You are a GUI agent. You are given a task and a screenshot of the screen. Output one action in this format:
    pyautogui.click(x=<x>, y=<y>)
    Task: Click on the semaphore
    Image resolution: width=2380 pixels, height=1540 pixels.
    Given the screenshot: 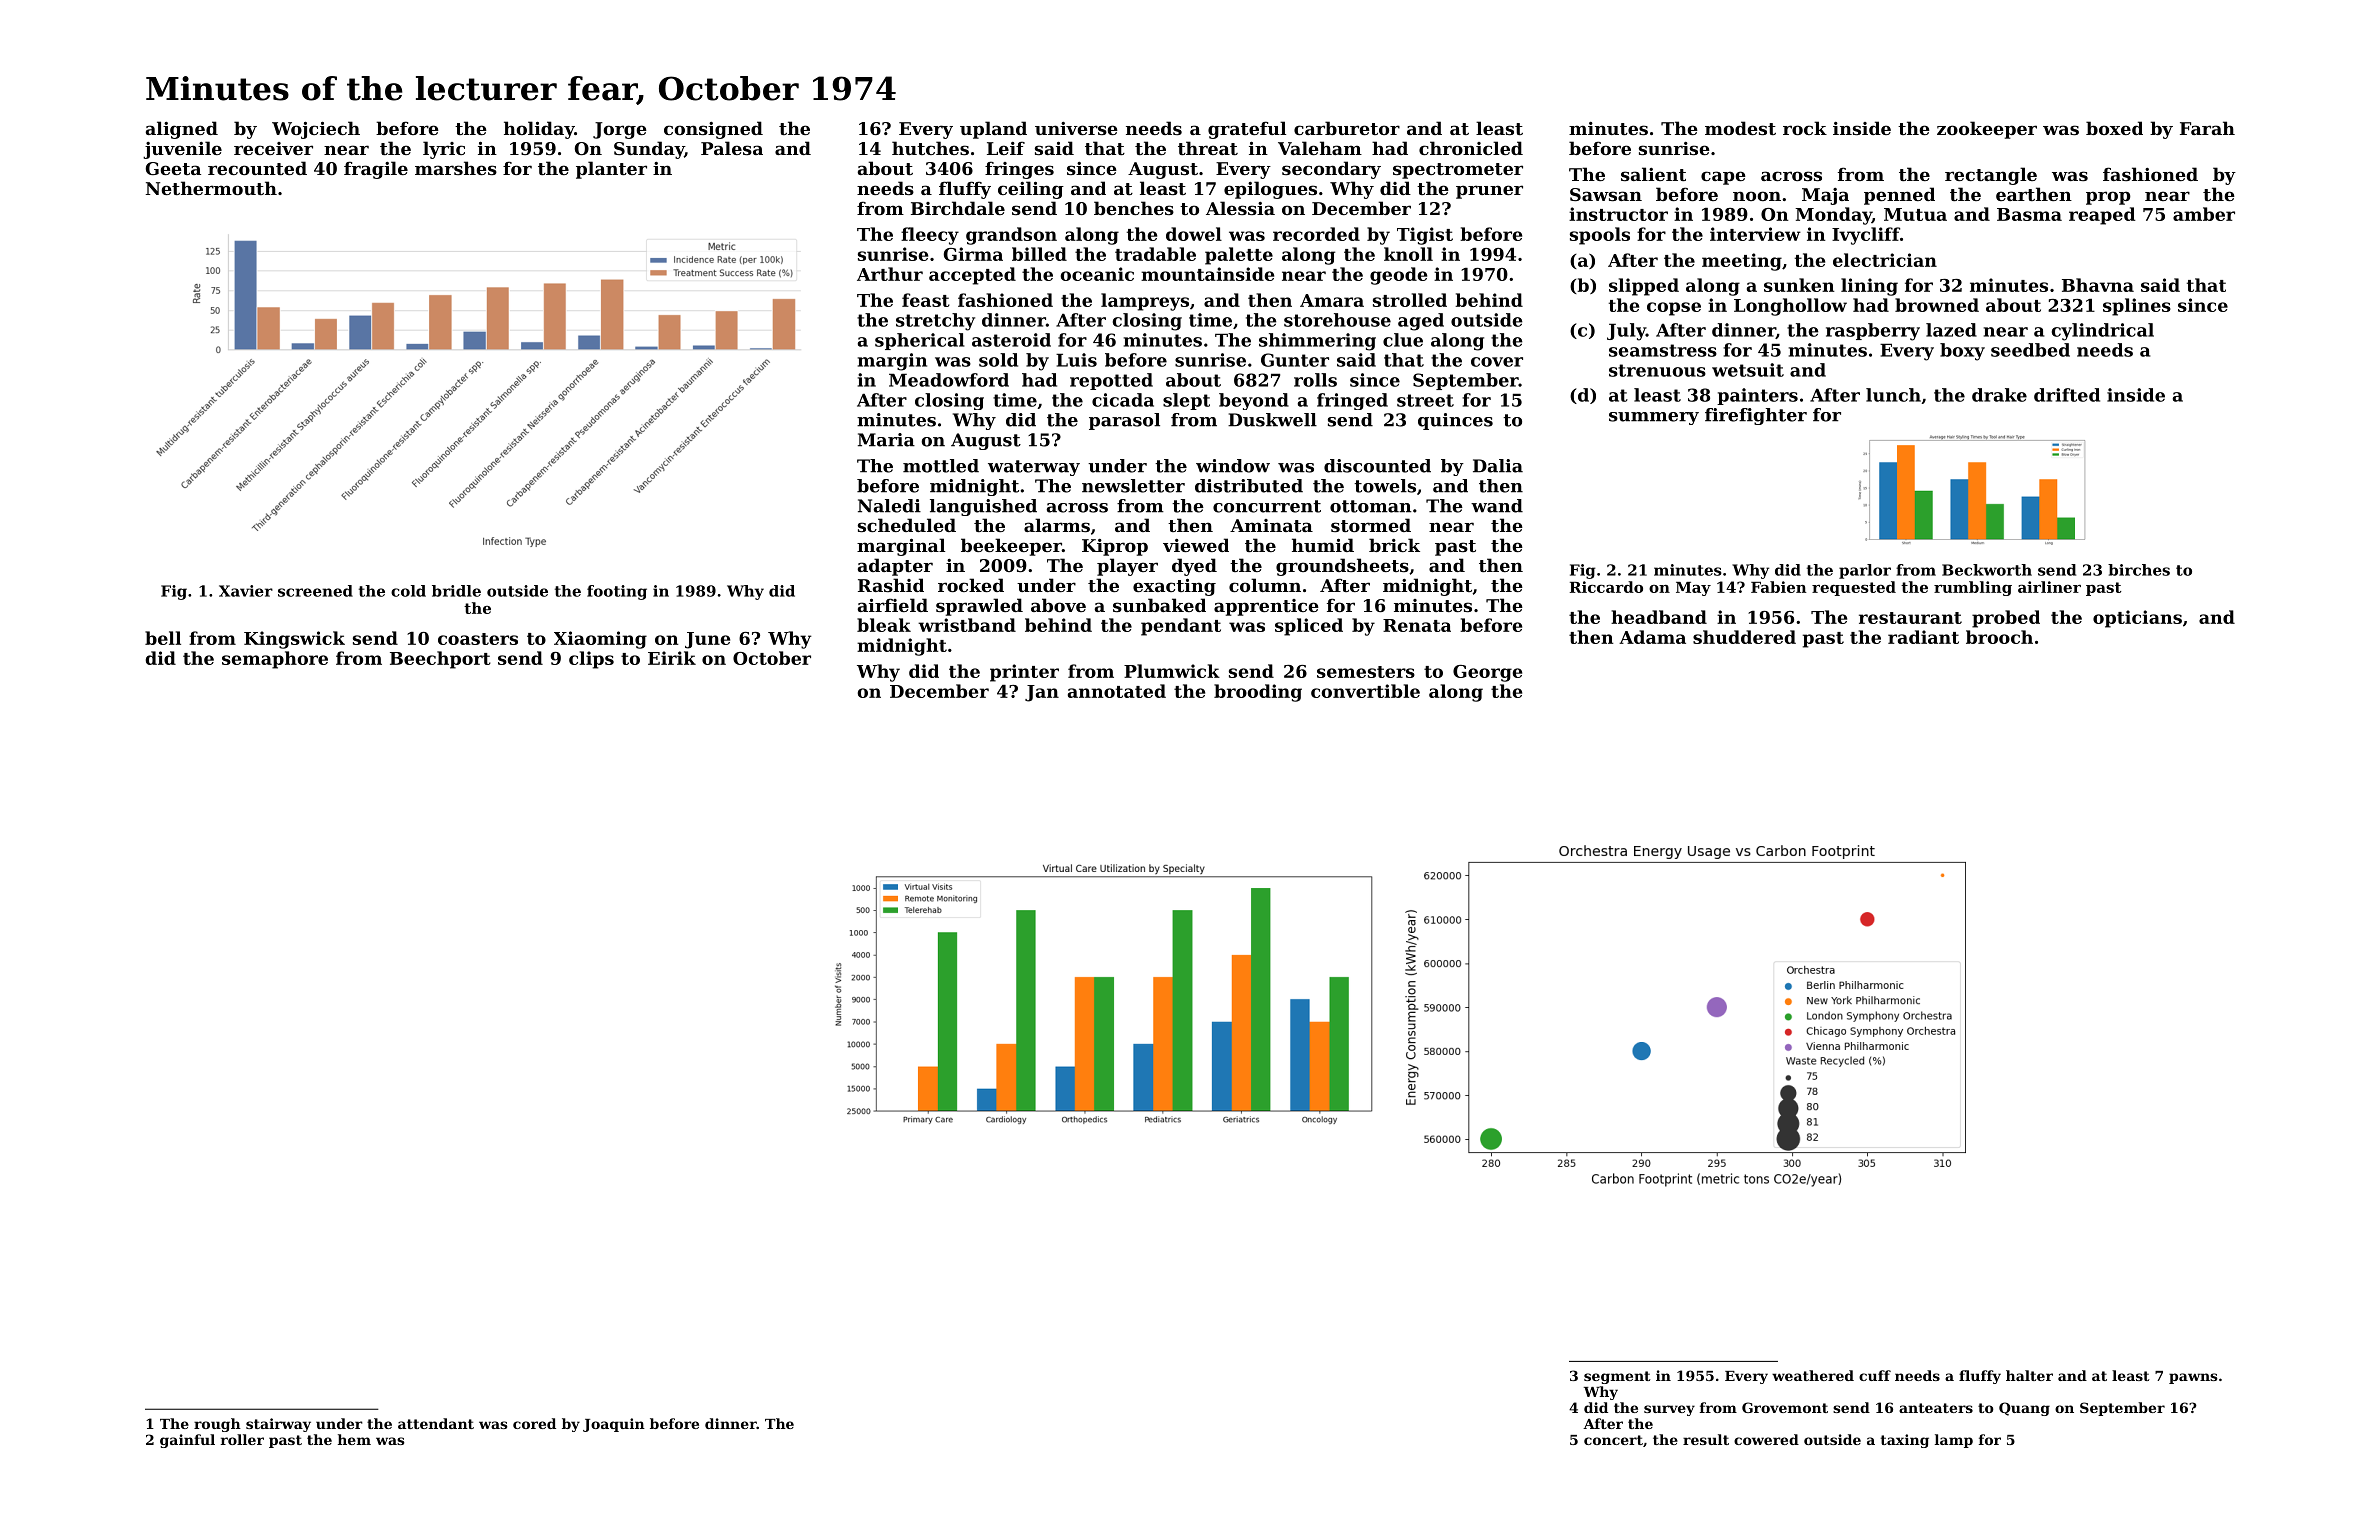 What is the action you would take?
    pyautogui.click(x=275, y=660)
